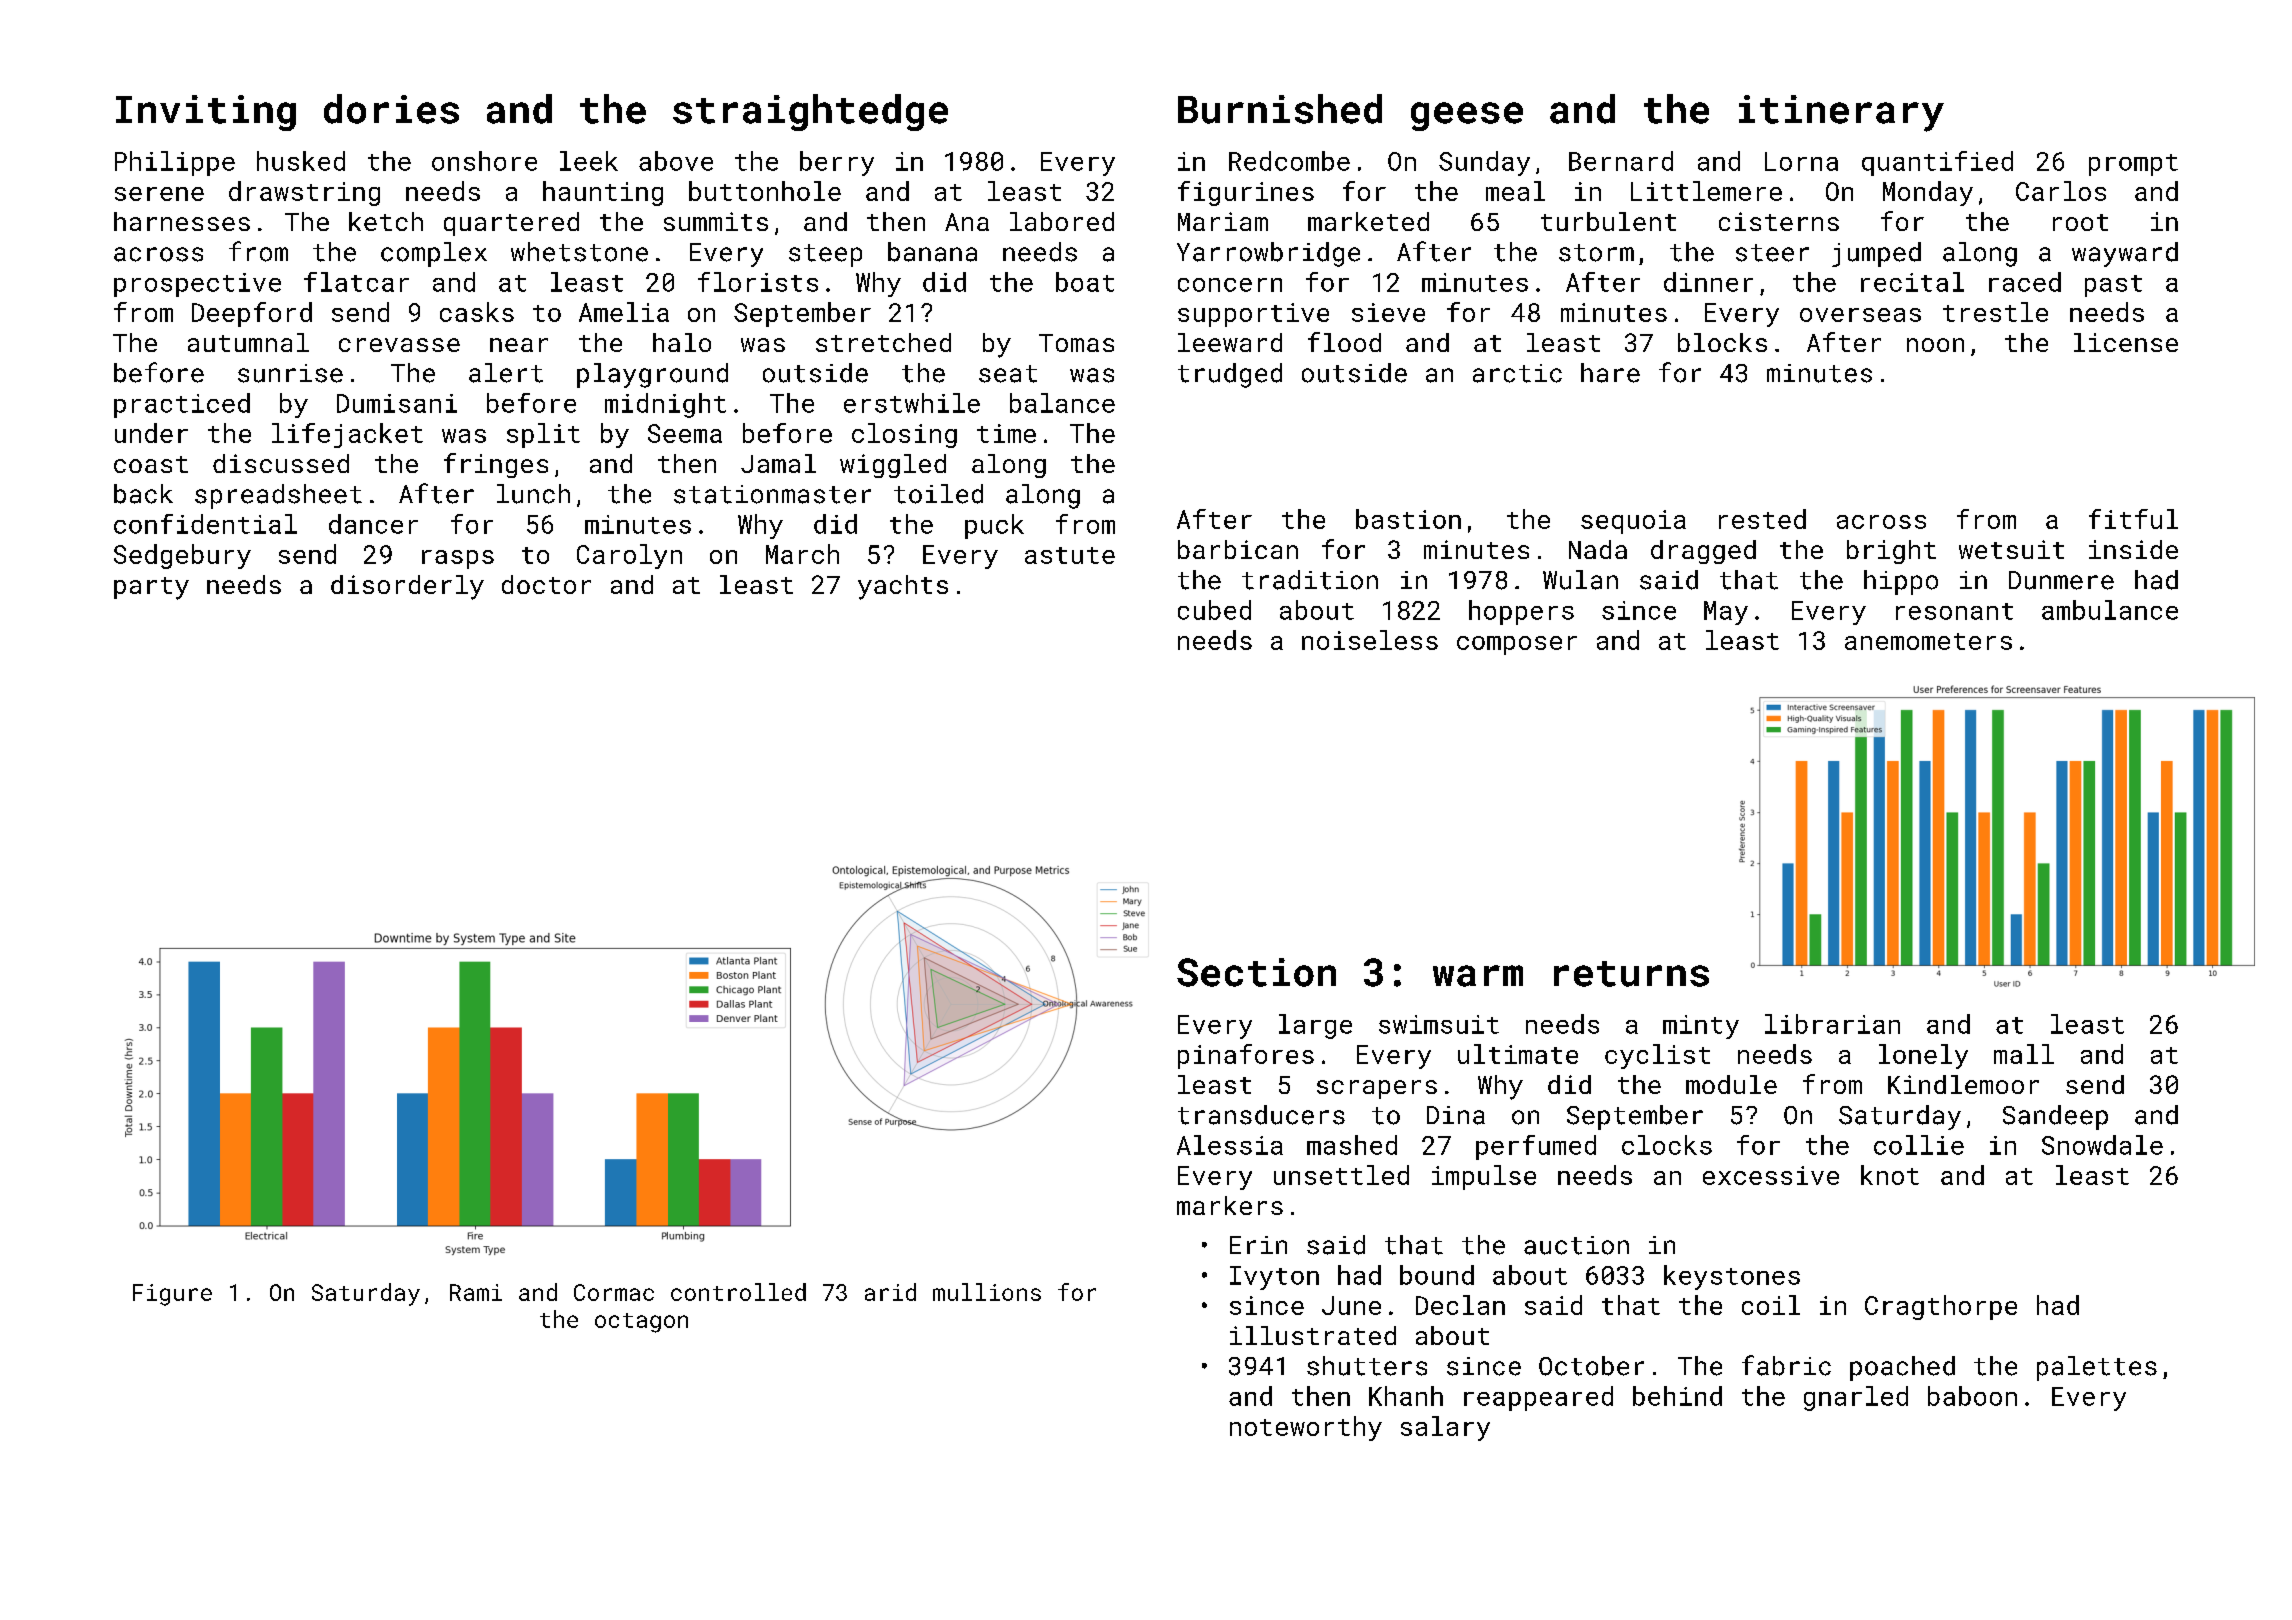 This document has width=2292, height=1620. What do you see at coordinates (206, 113) in the document?
I see `Inviting` at bounding box center [206, 113].
